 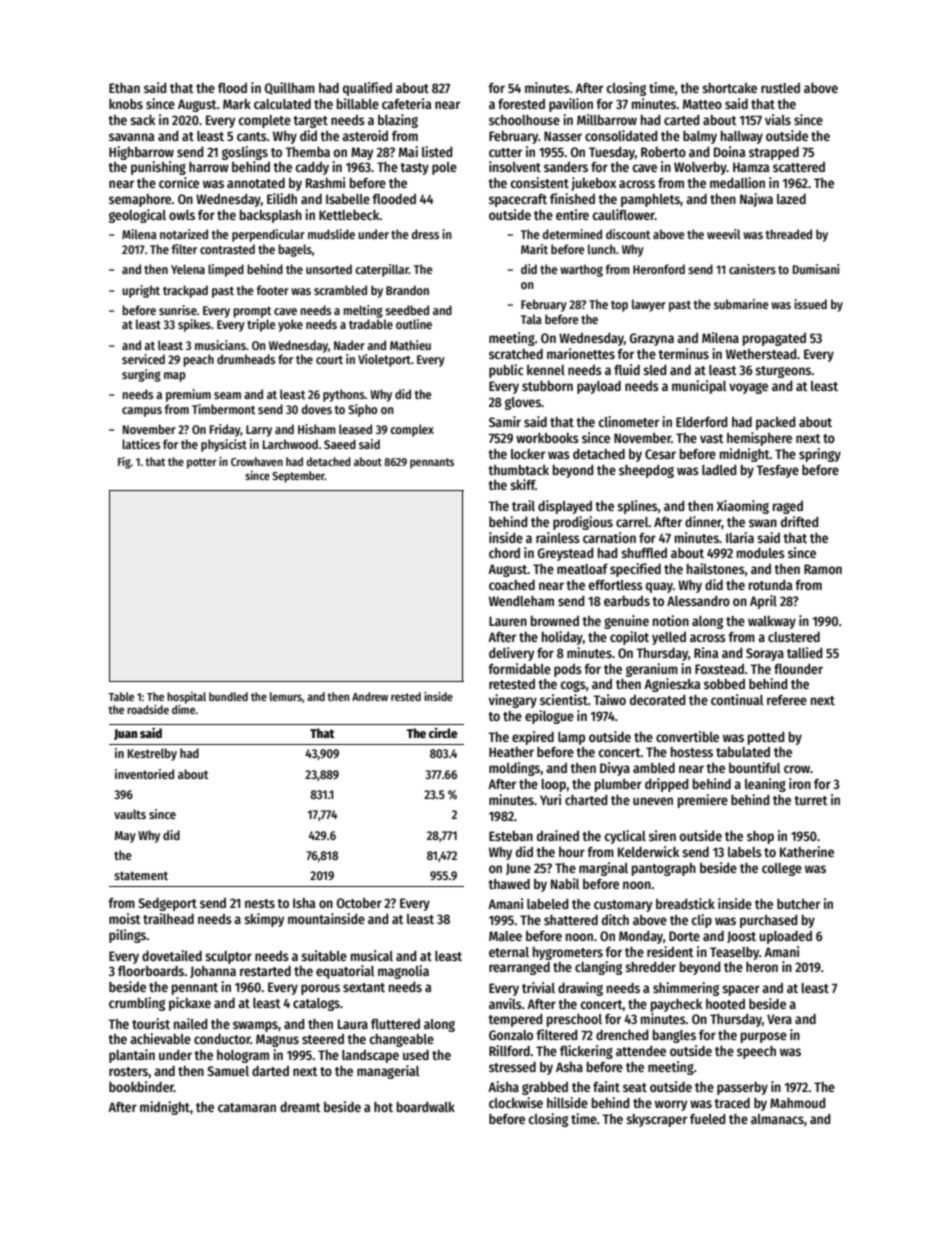 I want to click on hillside, so click(x=567, y=1102).
